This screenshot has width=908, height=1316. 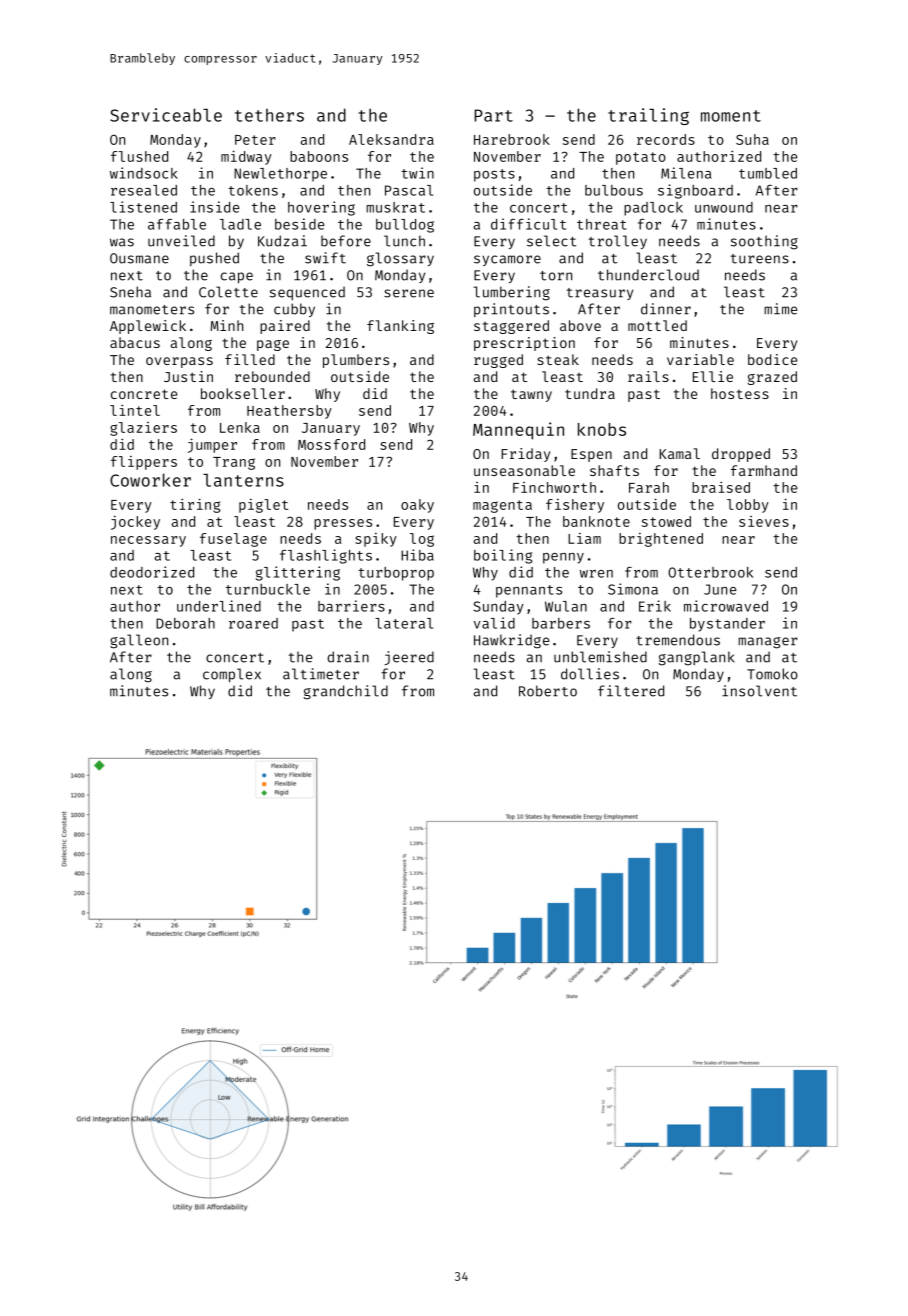 I want to click on Sneha, so click(x=130, y=292).
